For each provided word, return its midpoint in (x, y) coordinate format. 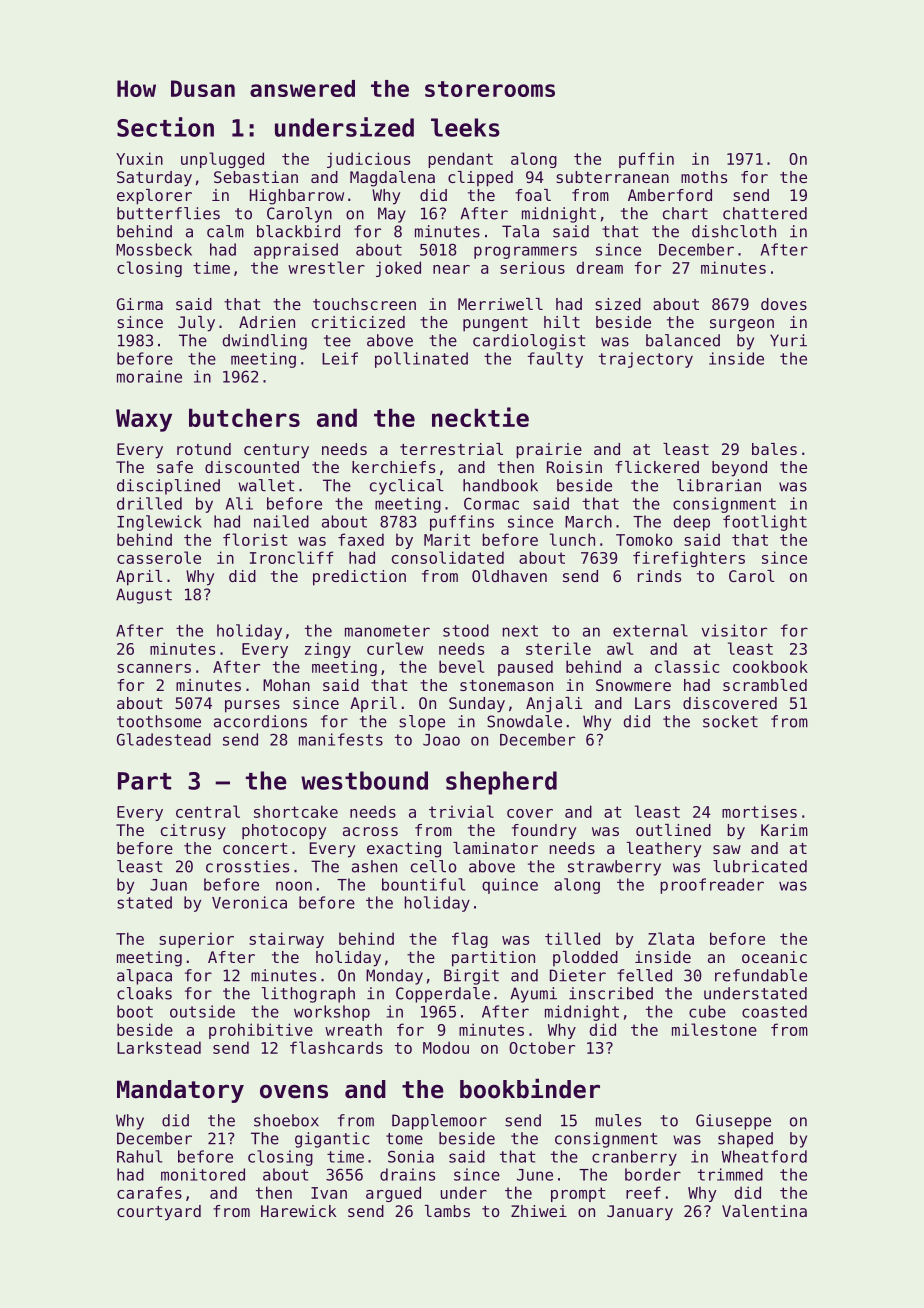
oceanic (774, 957)
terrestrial (451, 449)
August (144, 596)
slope (422, 723)
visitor (734, 630)
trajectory (646, 360)
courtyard (159, 1213)
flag (470, 940)
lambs (447, 1211)
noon (294, 886)
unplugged (222, 160)
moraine (149, 376)
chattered (765, 213)
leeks (465, 127)
